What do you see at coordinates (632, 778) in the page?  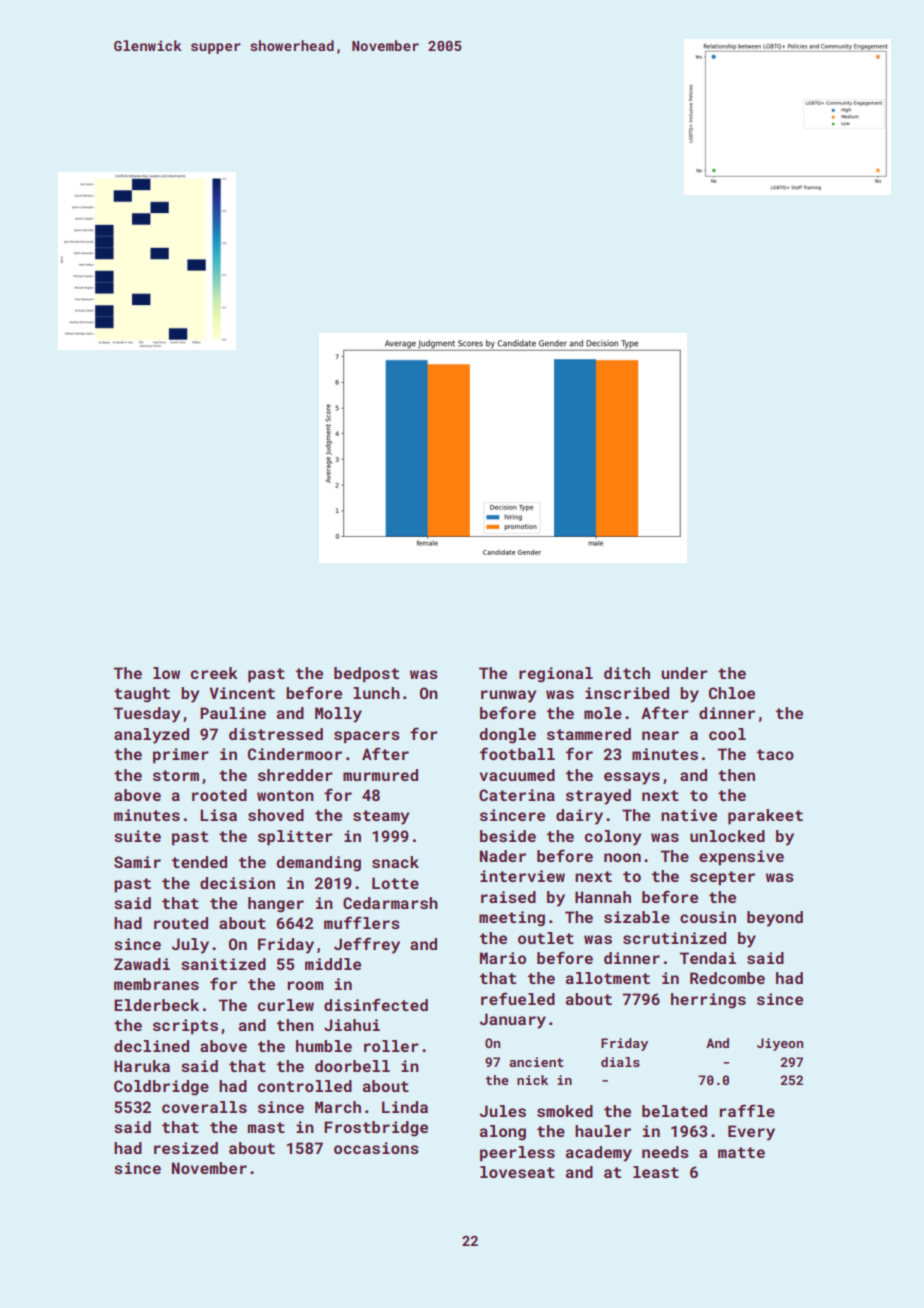 I see `essays` at bounding box center [632, 778].
